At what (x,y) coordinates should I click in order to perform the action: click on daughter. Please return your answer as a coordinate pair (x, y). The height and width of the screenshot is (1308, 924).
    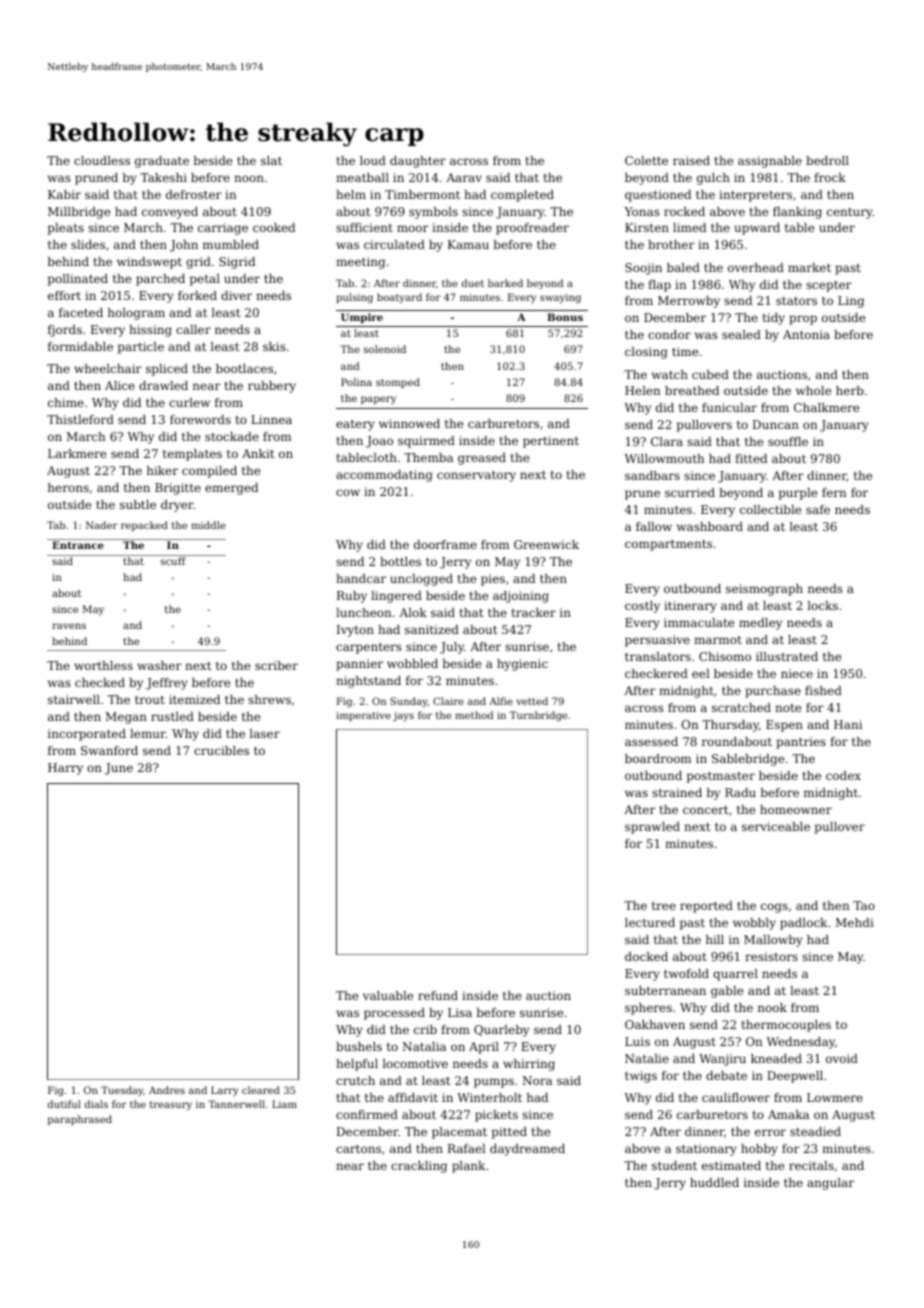
    Looking at the image, I should click on (418, 162).
